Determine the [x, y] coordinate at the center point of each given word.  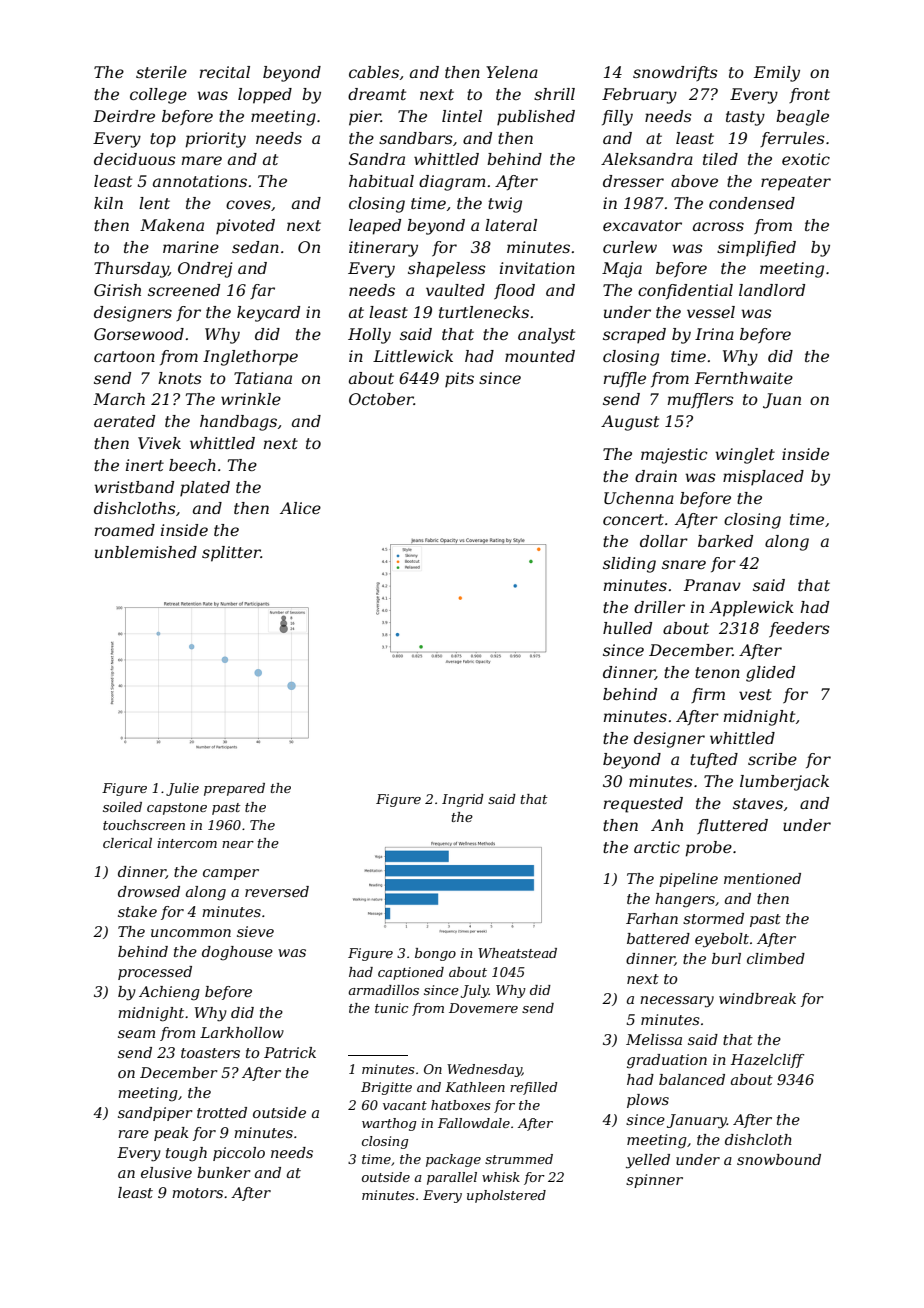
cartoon [124, 356]
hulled [627, 628]
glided [770, 674]
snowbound [779, 1159]
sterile [161, 72]
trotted [222, 1112]
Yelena [512, 72]
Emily [777, 74]
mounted [540, 356]
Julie [182, 789]
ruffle [625, 379]
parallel [452, 1178]
